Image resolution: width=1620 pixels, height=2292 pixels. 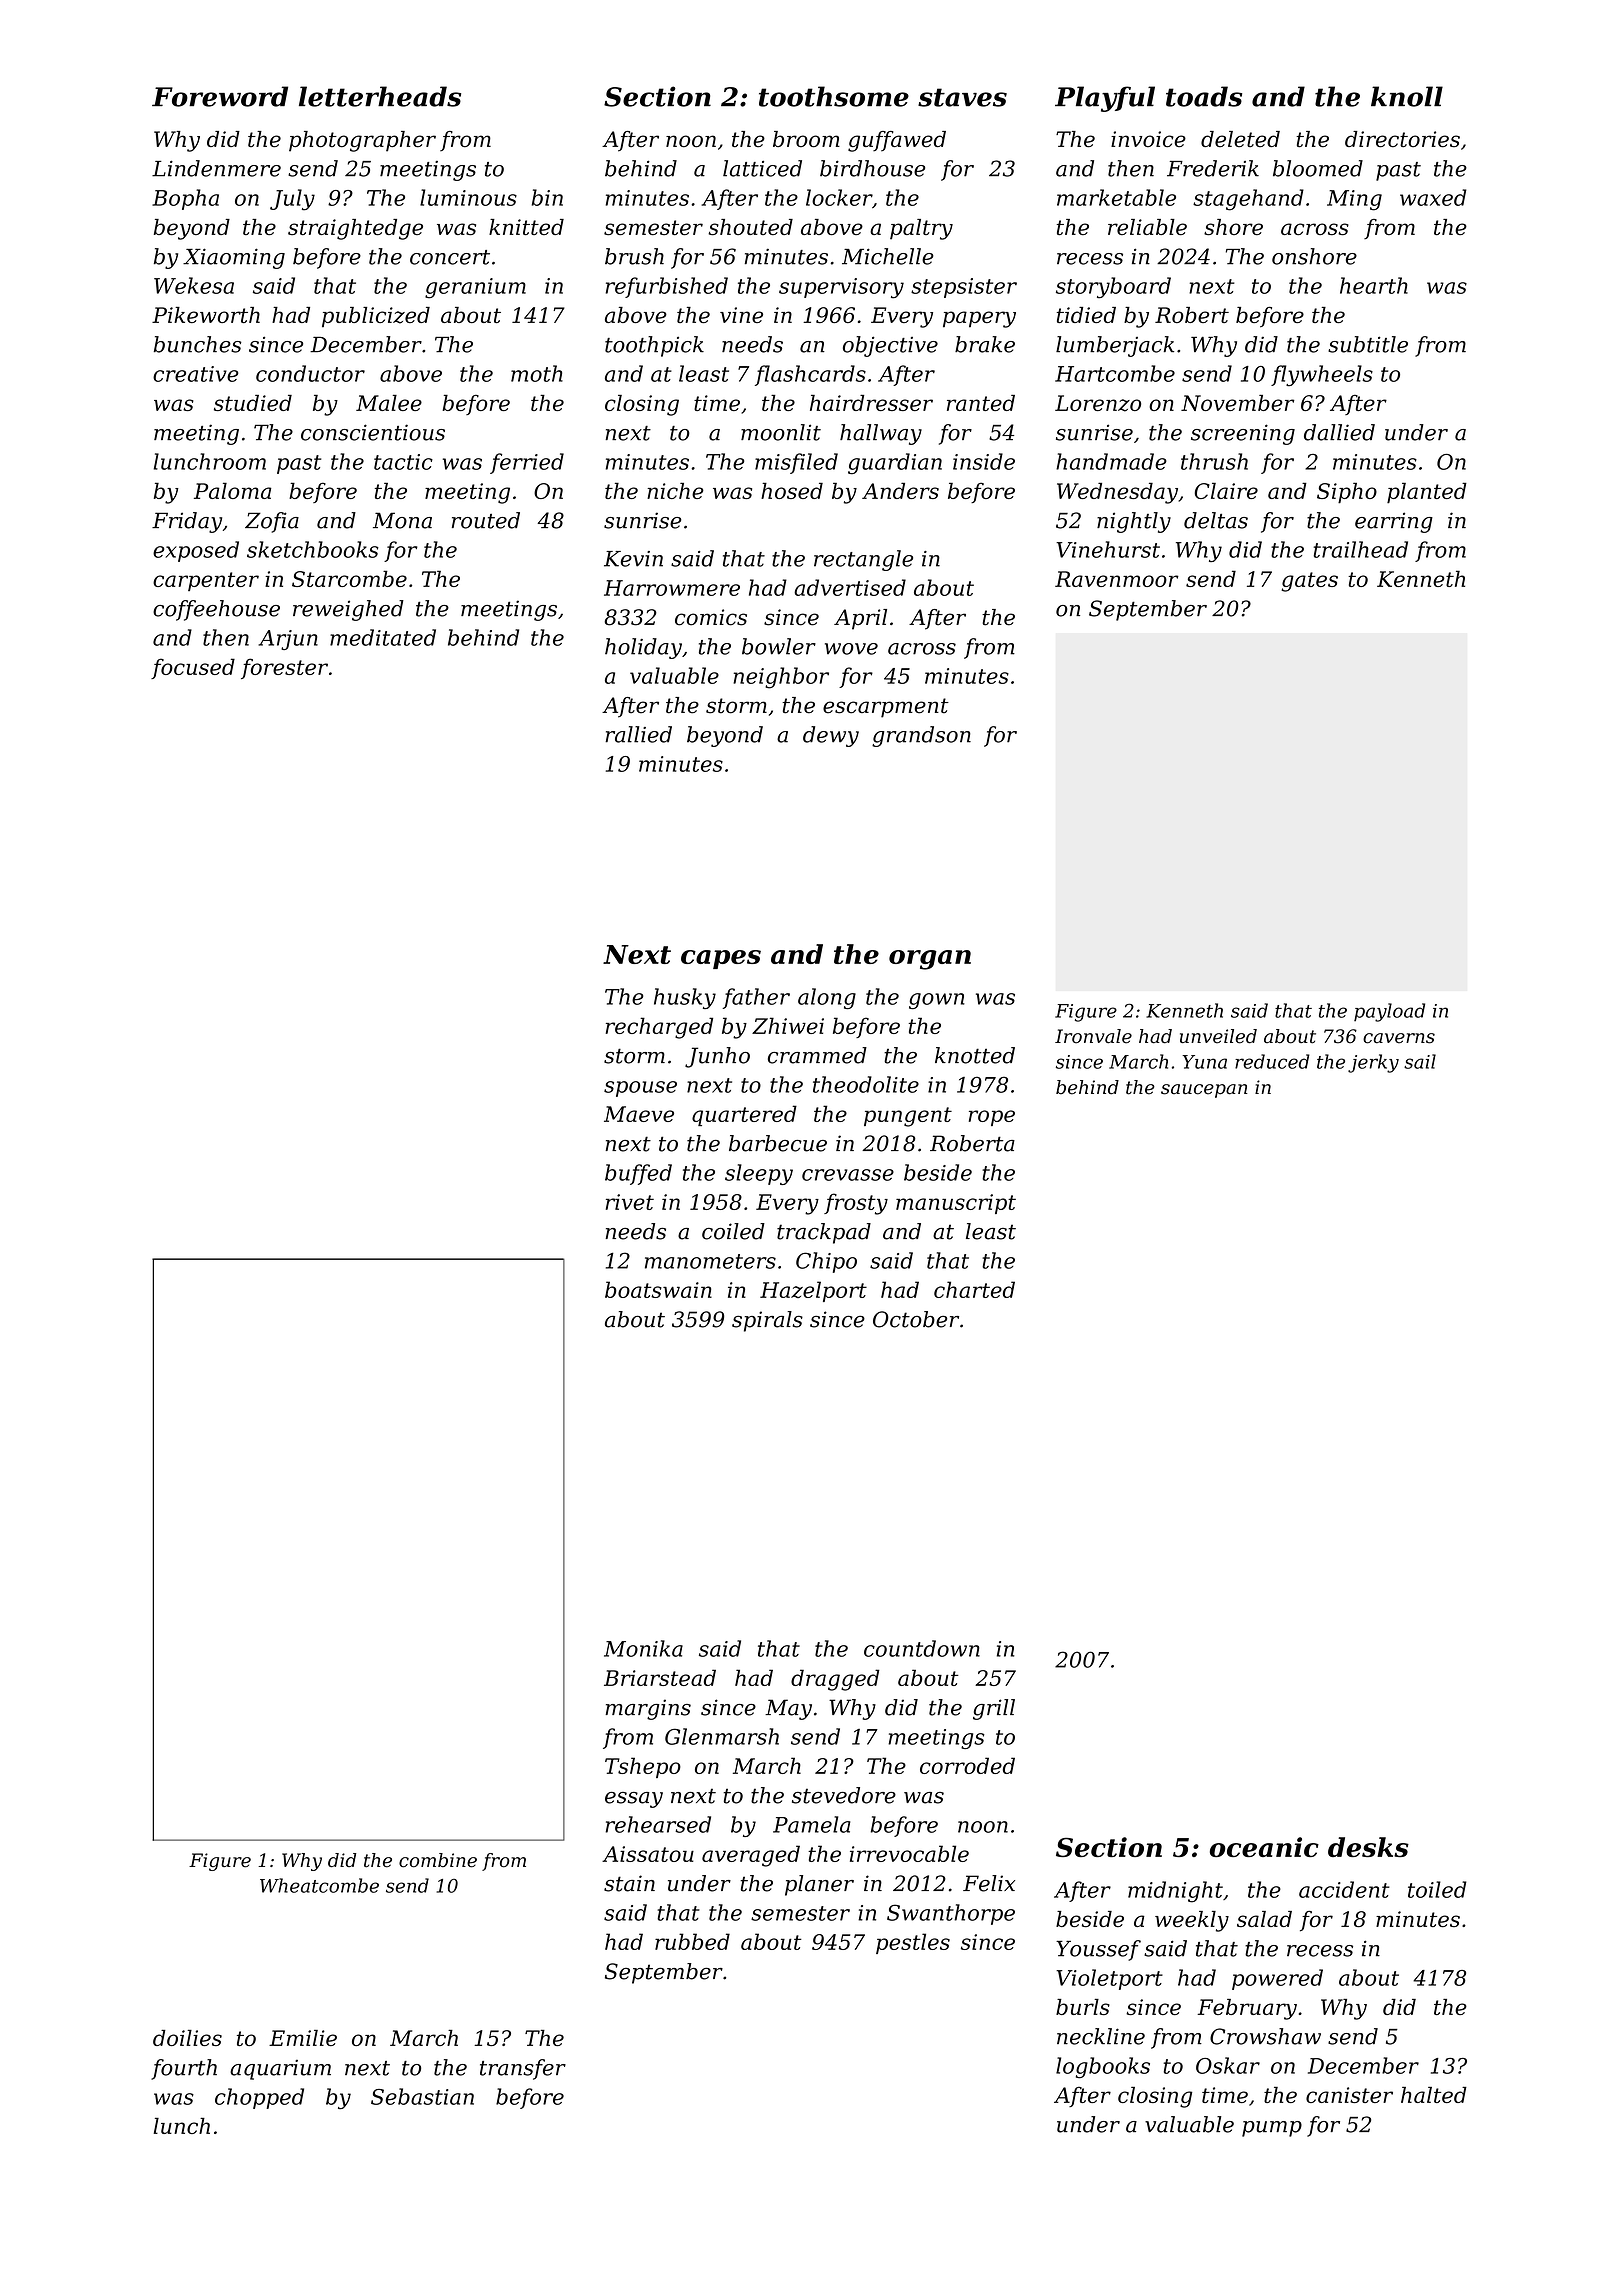 What do you see at coordinates (762, 168) in the image?
I see `latticed` at bounding box center [762, 168].
